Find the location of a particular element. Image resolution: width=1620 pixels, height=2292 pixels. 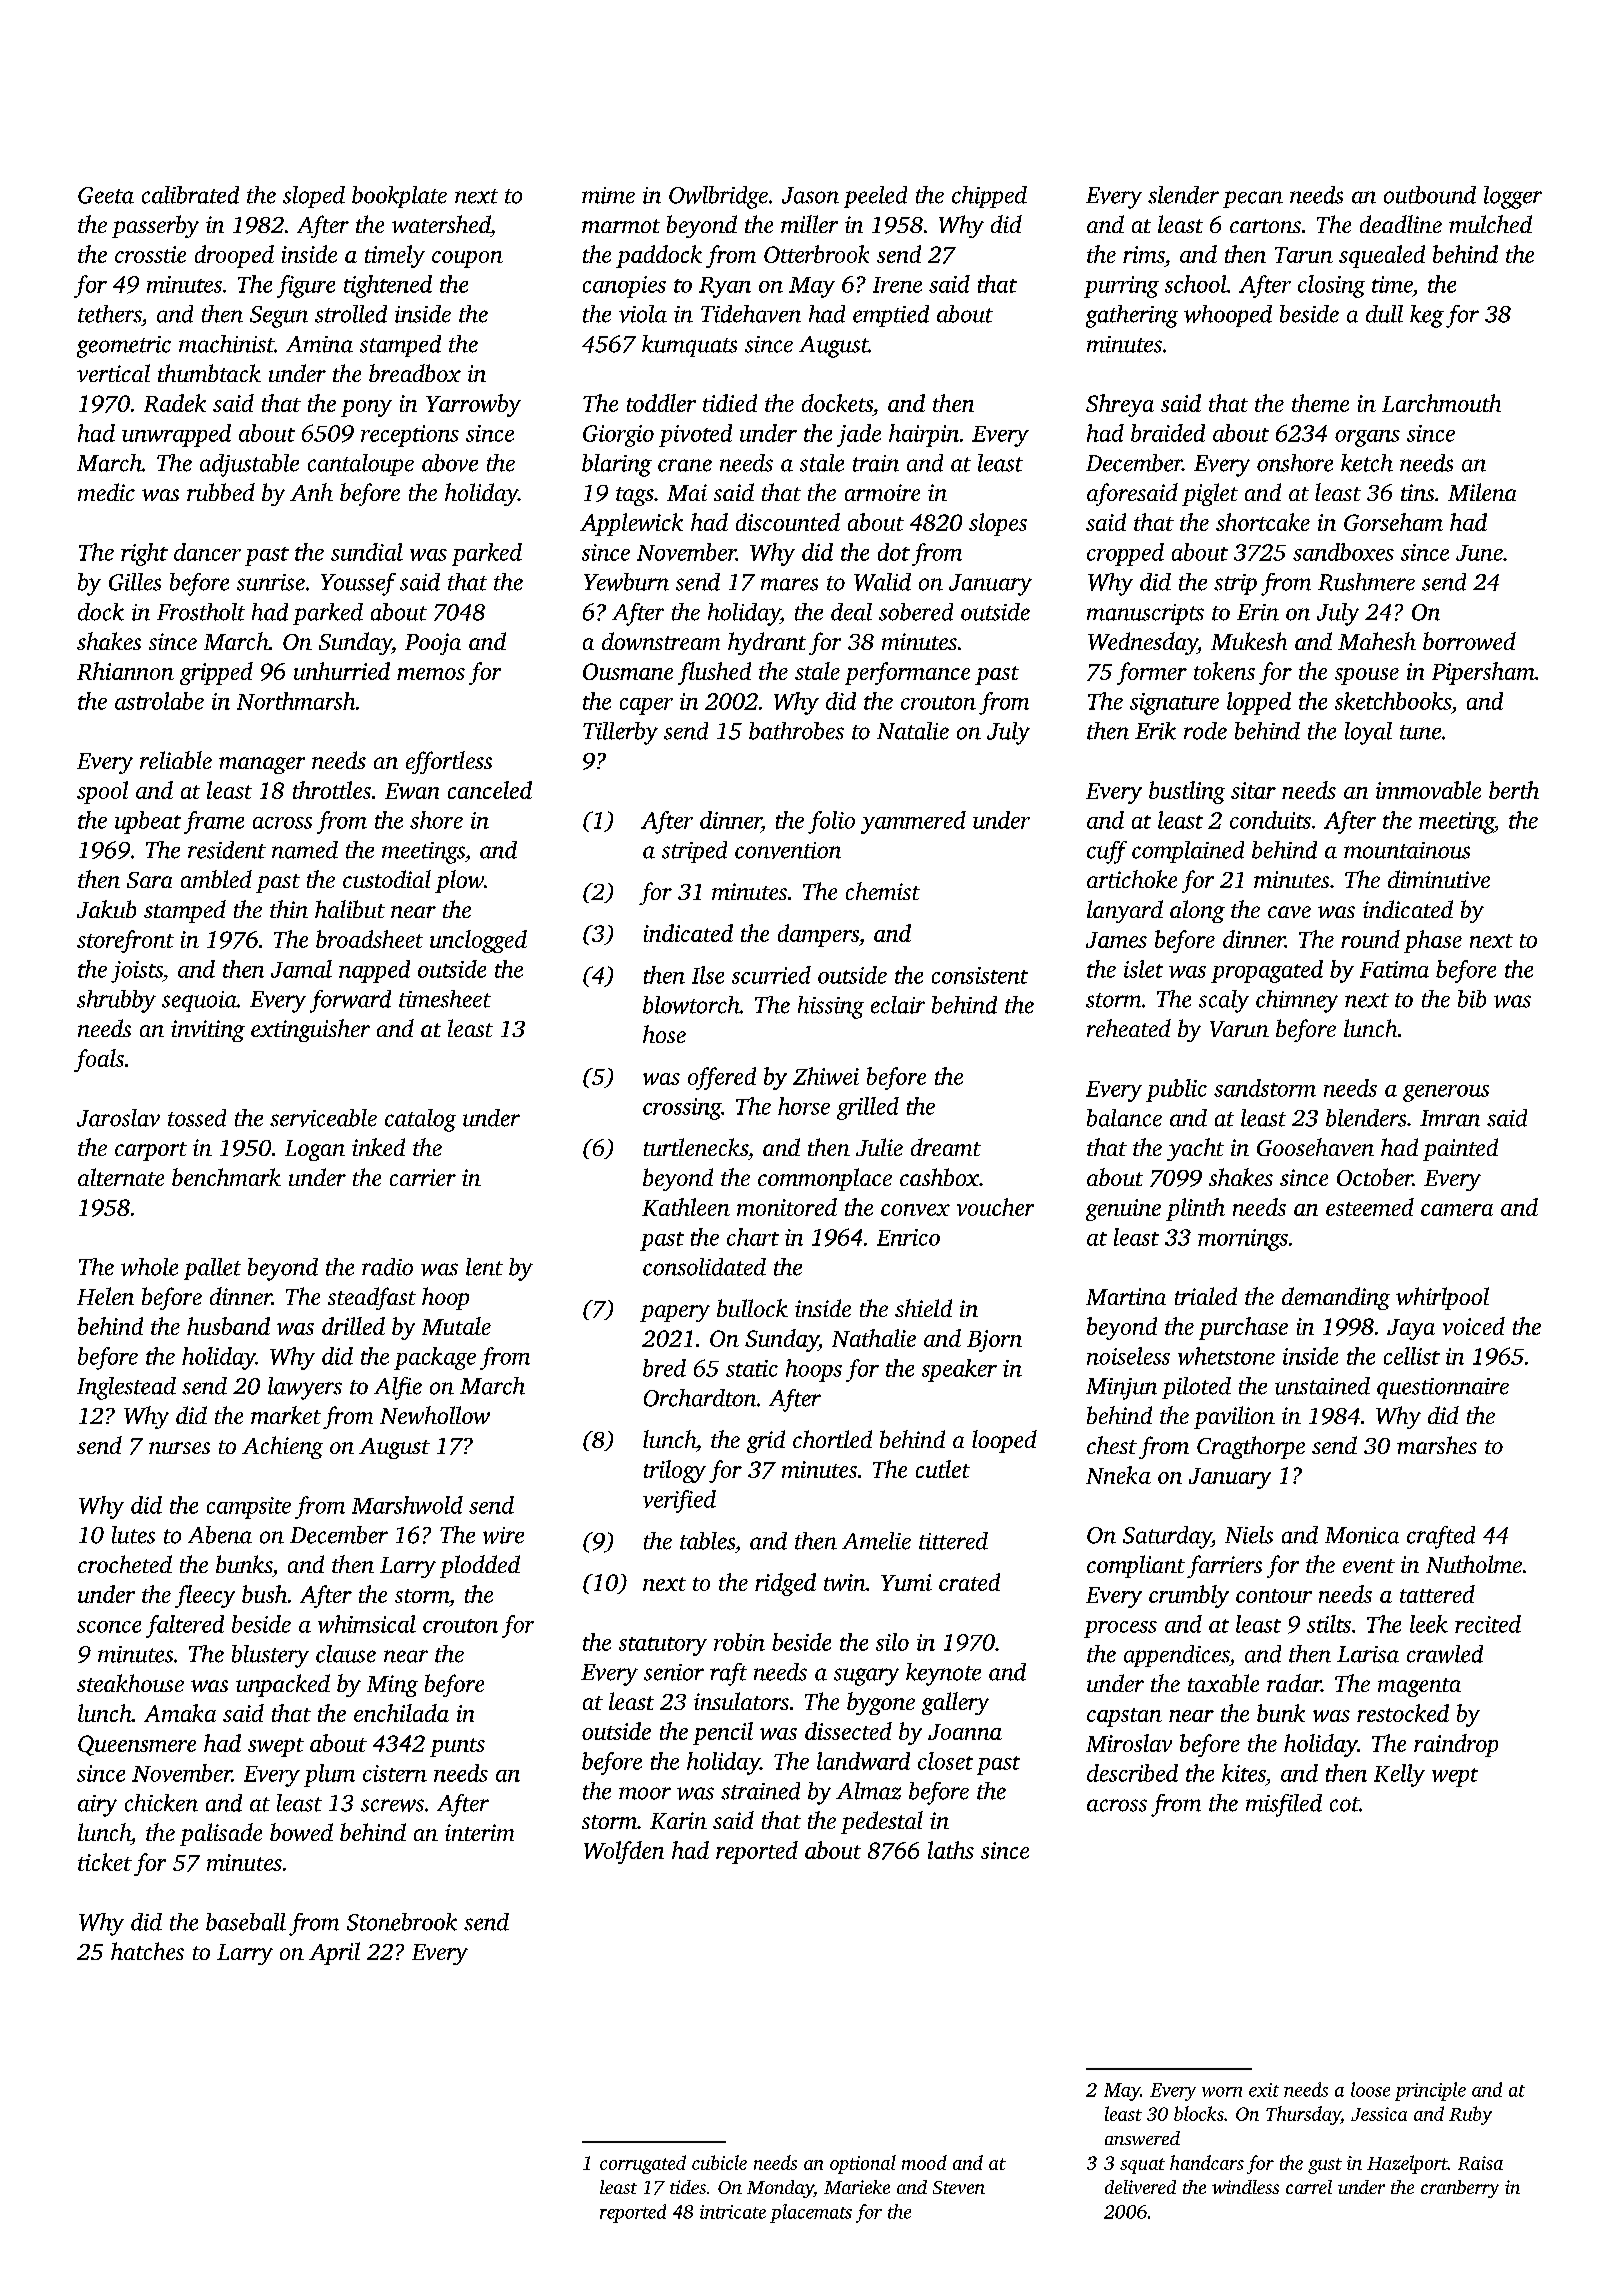

April is located at coordinates (334, 1953).
